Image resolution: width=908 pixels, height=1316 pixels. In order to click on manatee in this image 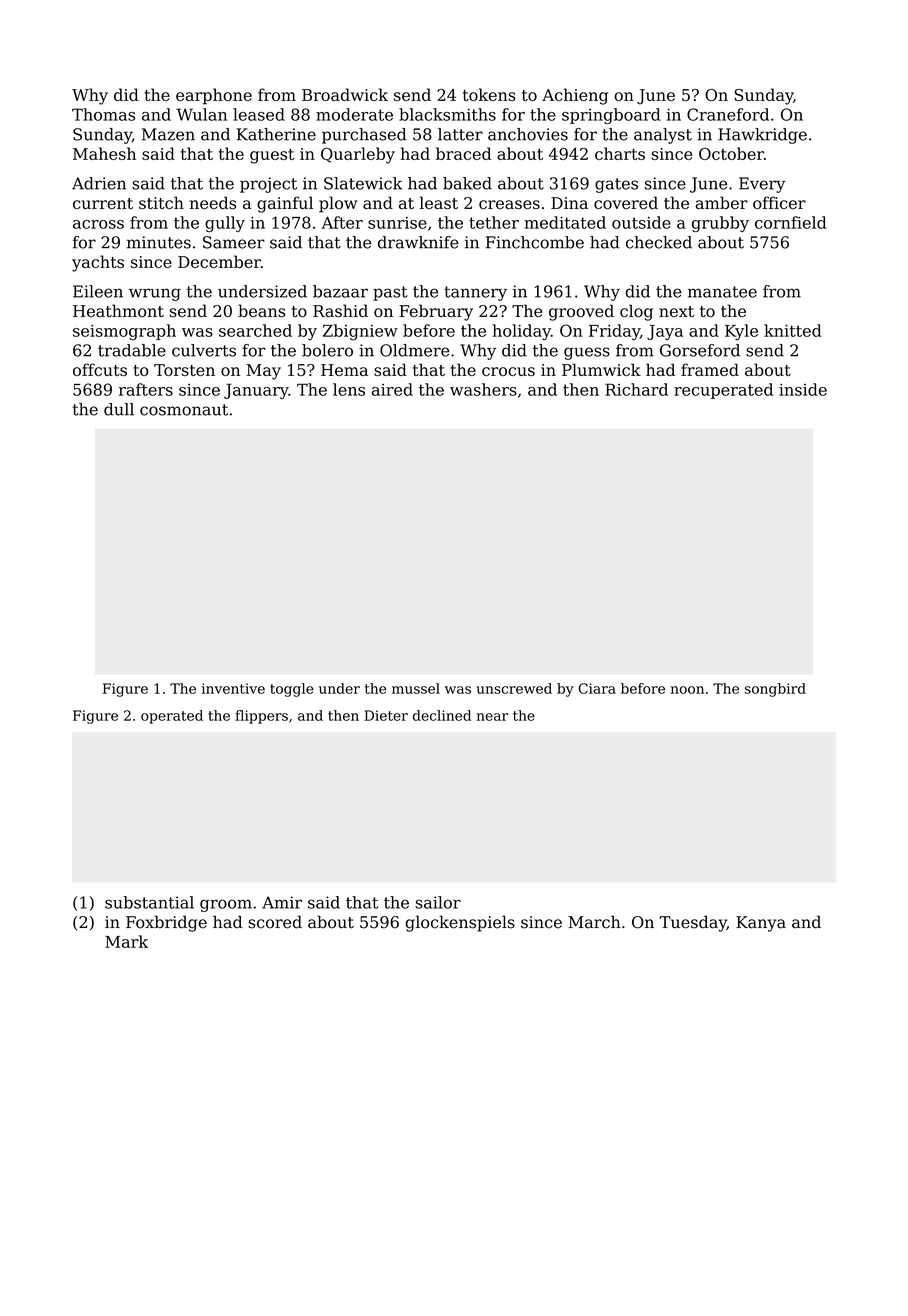, I will do `click(722, 292)`.
